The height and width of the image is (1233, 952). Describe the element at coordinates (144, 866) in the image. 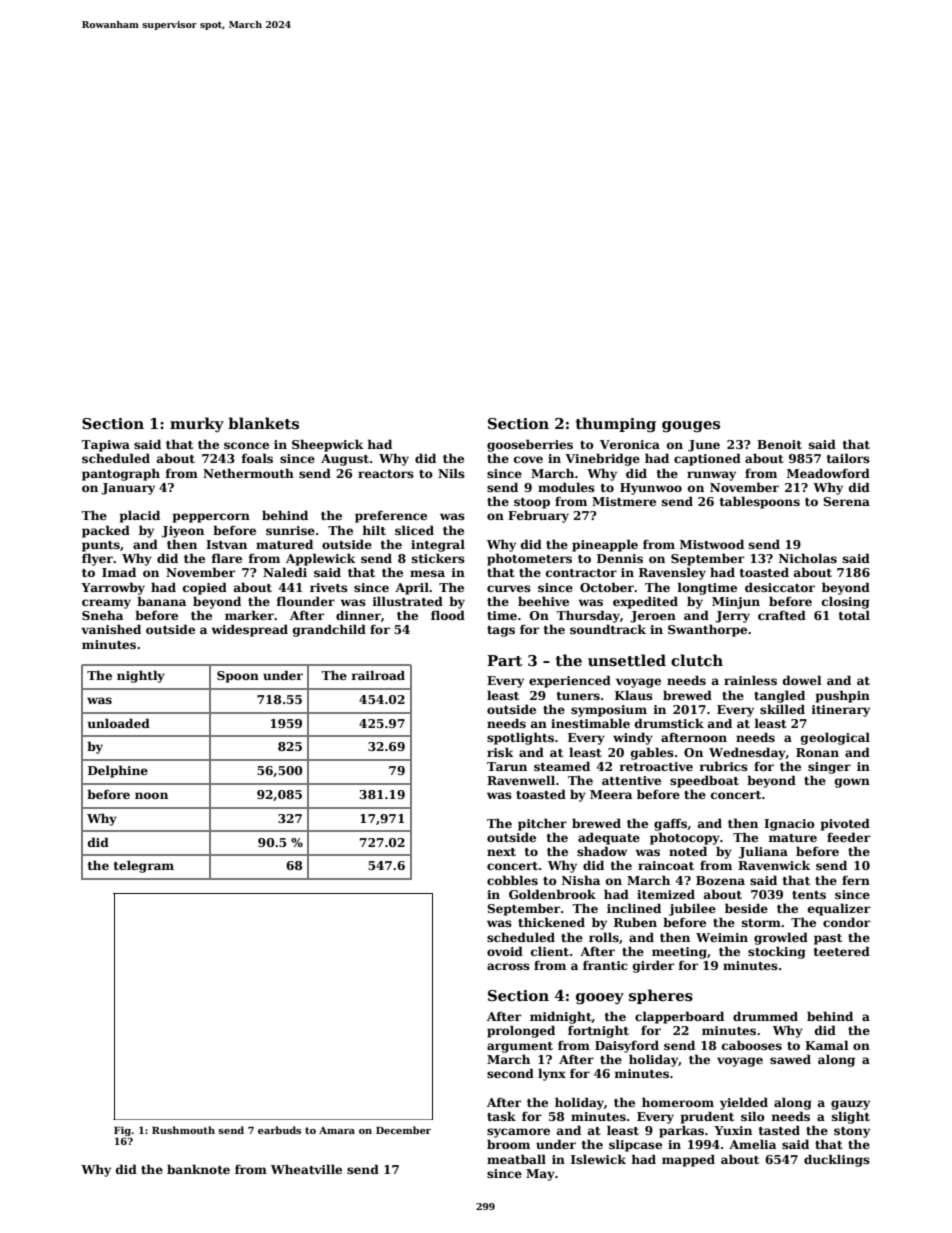

I see `telegram` at that location.
